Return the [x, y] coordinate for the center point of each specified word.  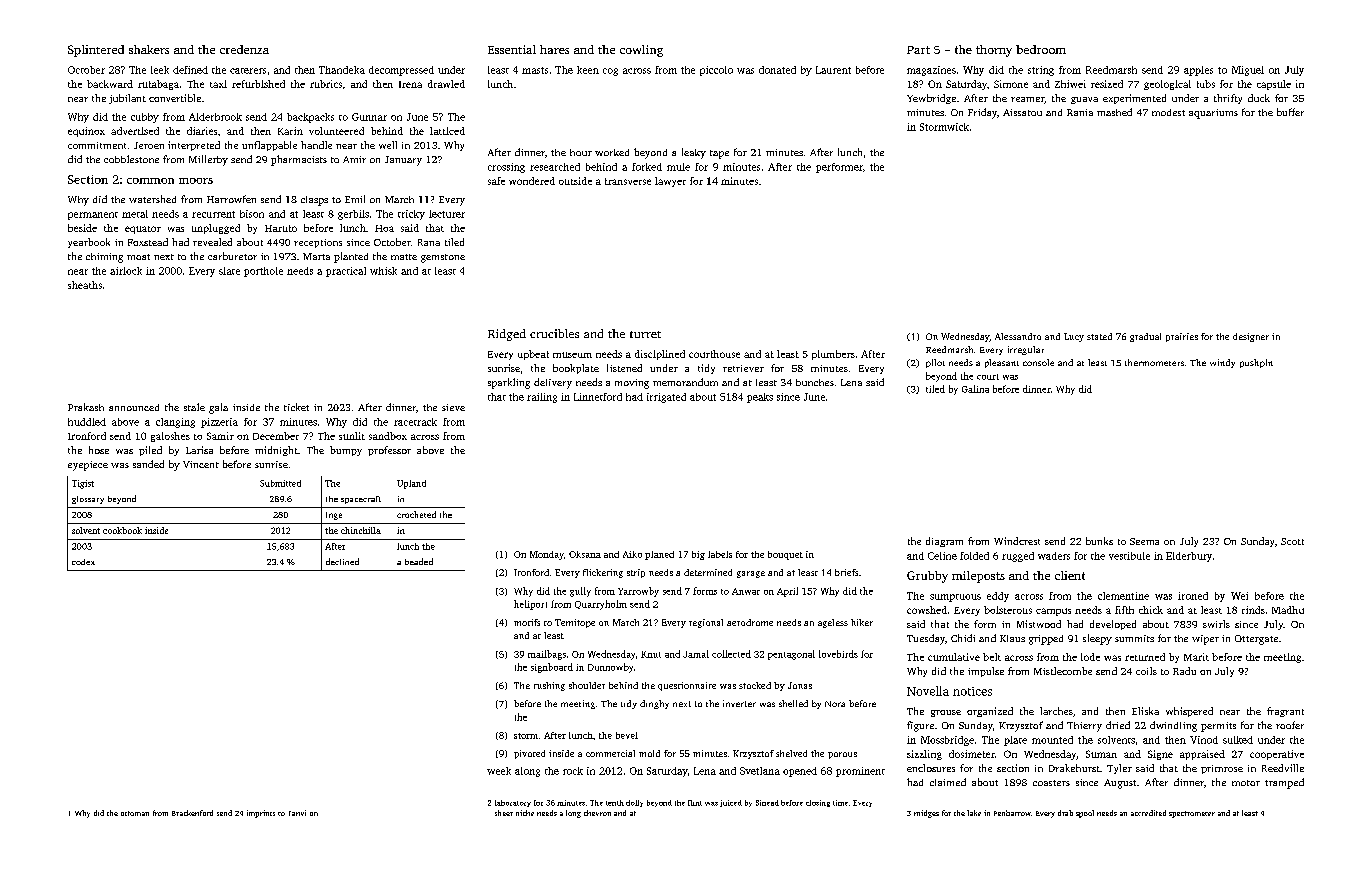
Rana [429, 242]
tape [719, 154]
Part [918, 50]
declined [342, 561]
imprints [261, 814]
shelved [791, 753]
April [787, 592]
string [1041, 71]
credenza [244, 49]
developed [1113, 625]
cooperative [1277, 755]
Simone [1011, 84]
